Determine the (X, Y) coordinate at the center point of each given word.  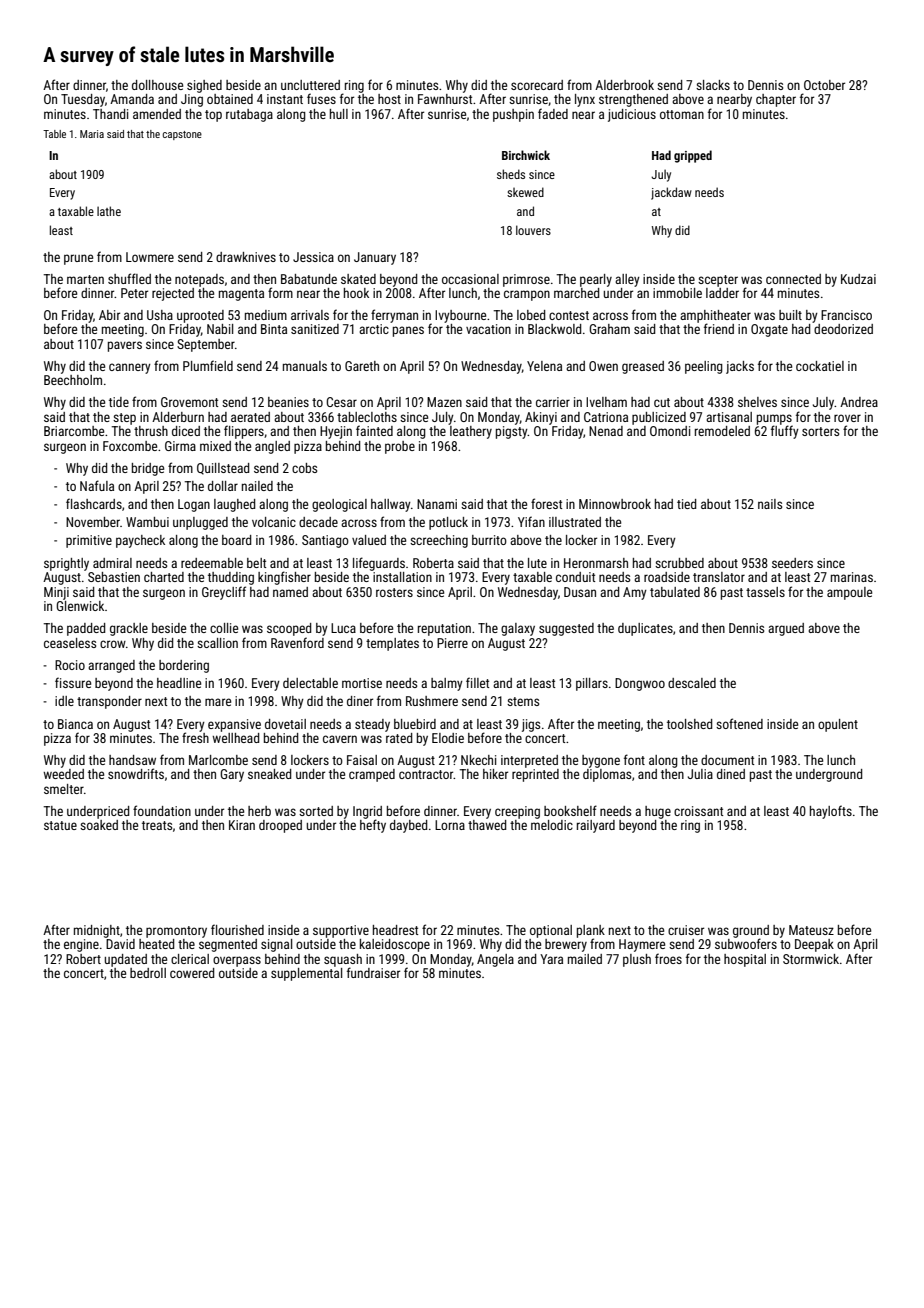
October (824, 85)
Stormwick (811, 959)
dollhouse (157, 85)
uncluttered (310, 85)
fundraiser (373, 972)
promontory (176, 932)
